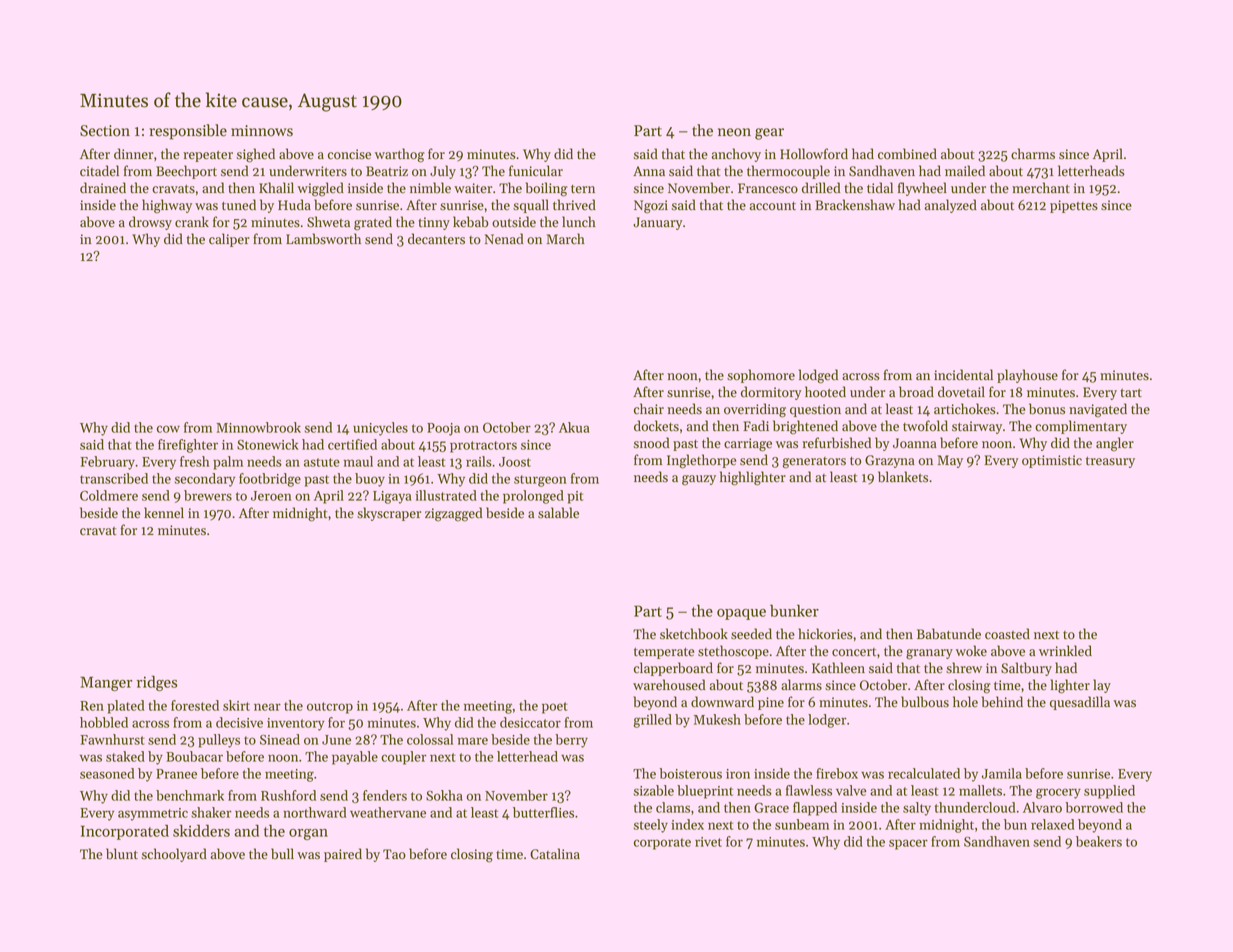  Describe the element at coordinates (950, 461) in the screenshot. I see `May` at that location.
